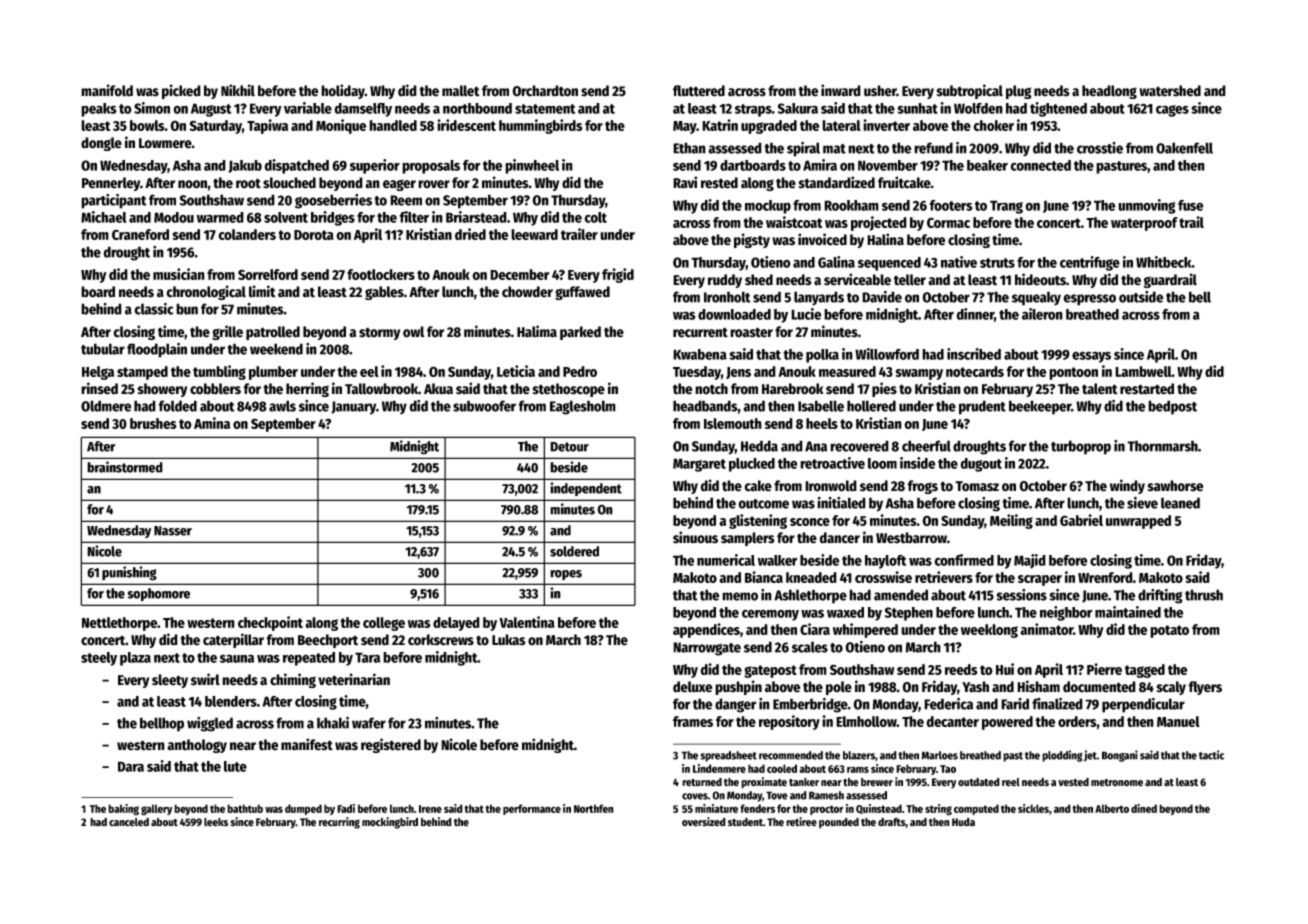 The width and height of the screenshot is (1308, 924). What do you see at coordinates (339, 823) in the screenshot?
I see `recurring` at bounding box center [339, 823].
